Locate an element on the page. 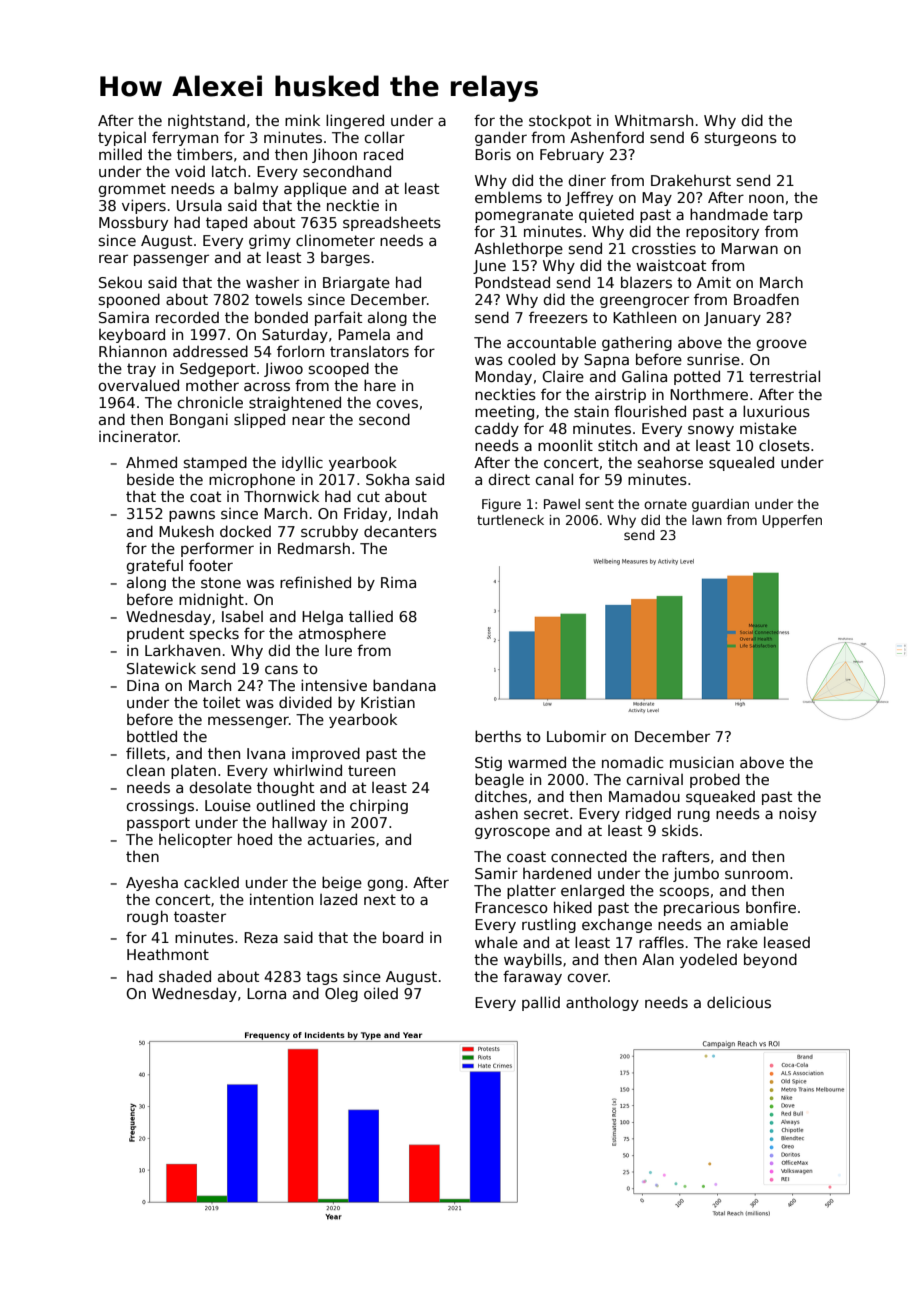  Whitmarsh is located at coordinates (654, 120).
